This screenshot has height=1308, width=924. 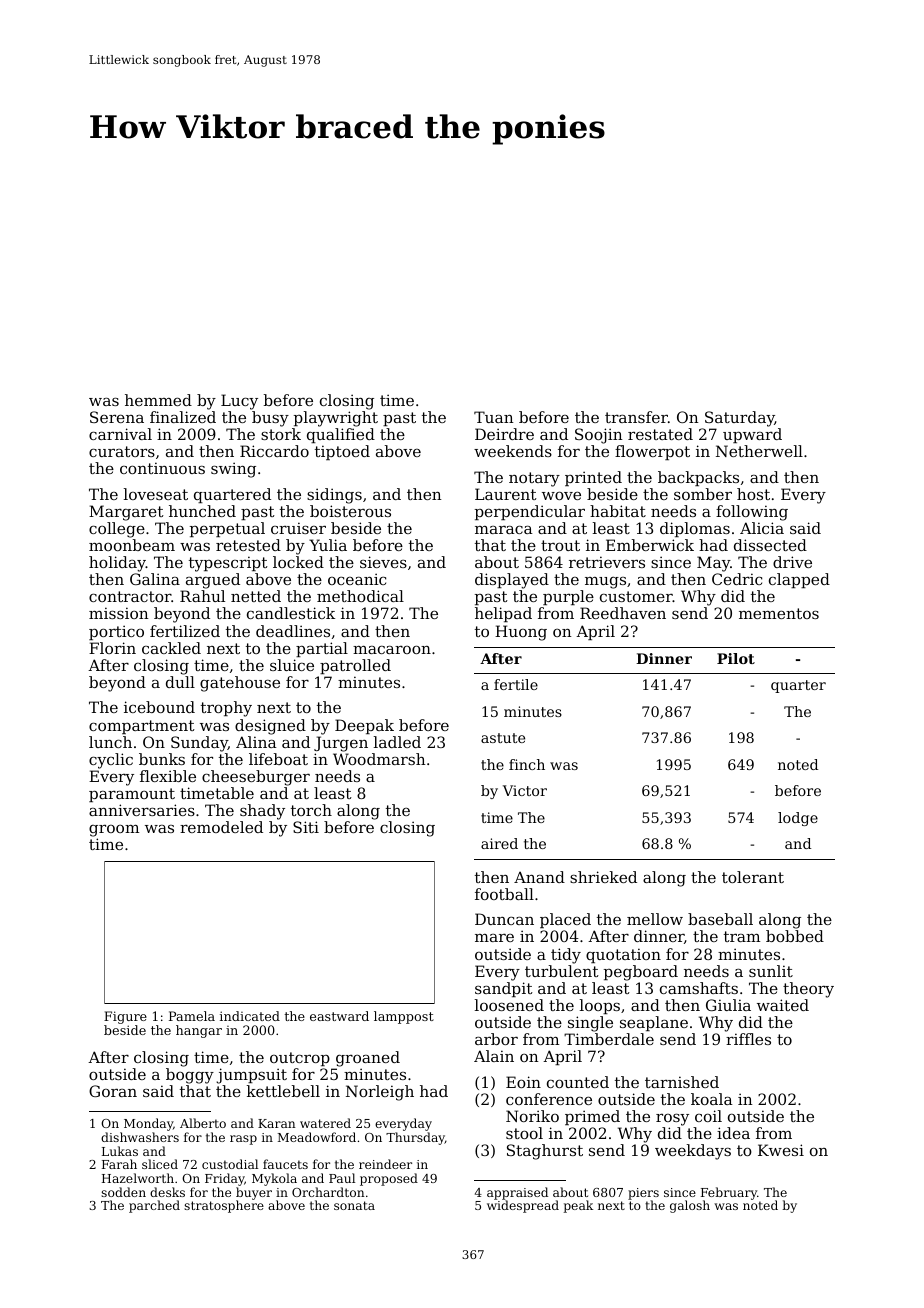 I want to click on mementos, so click(x=779, y=613).
